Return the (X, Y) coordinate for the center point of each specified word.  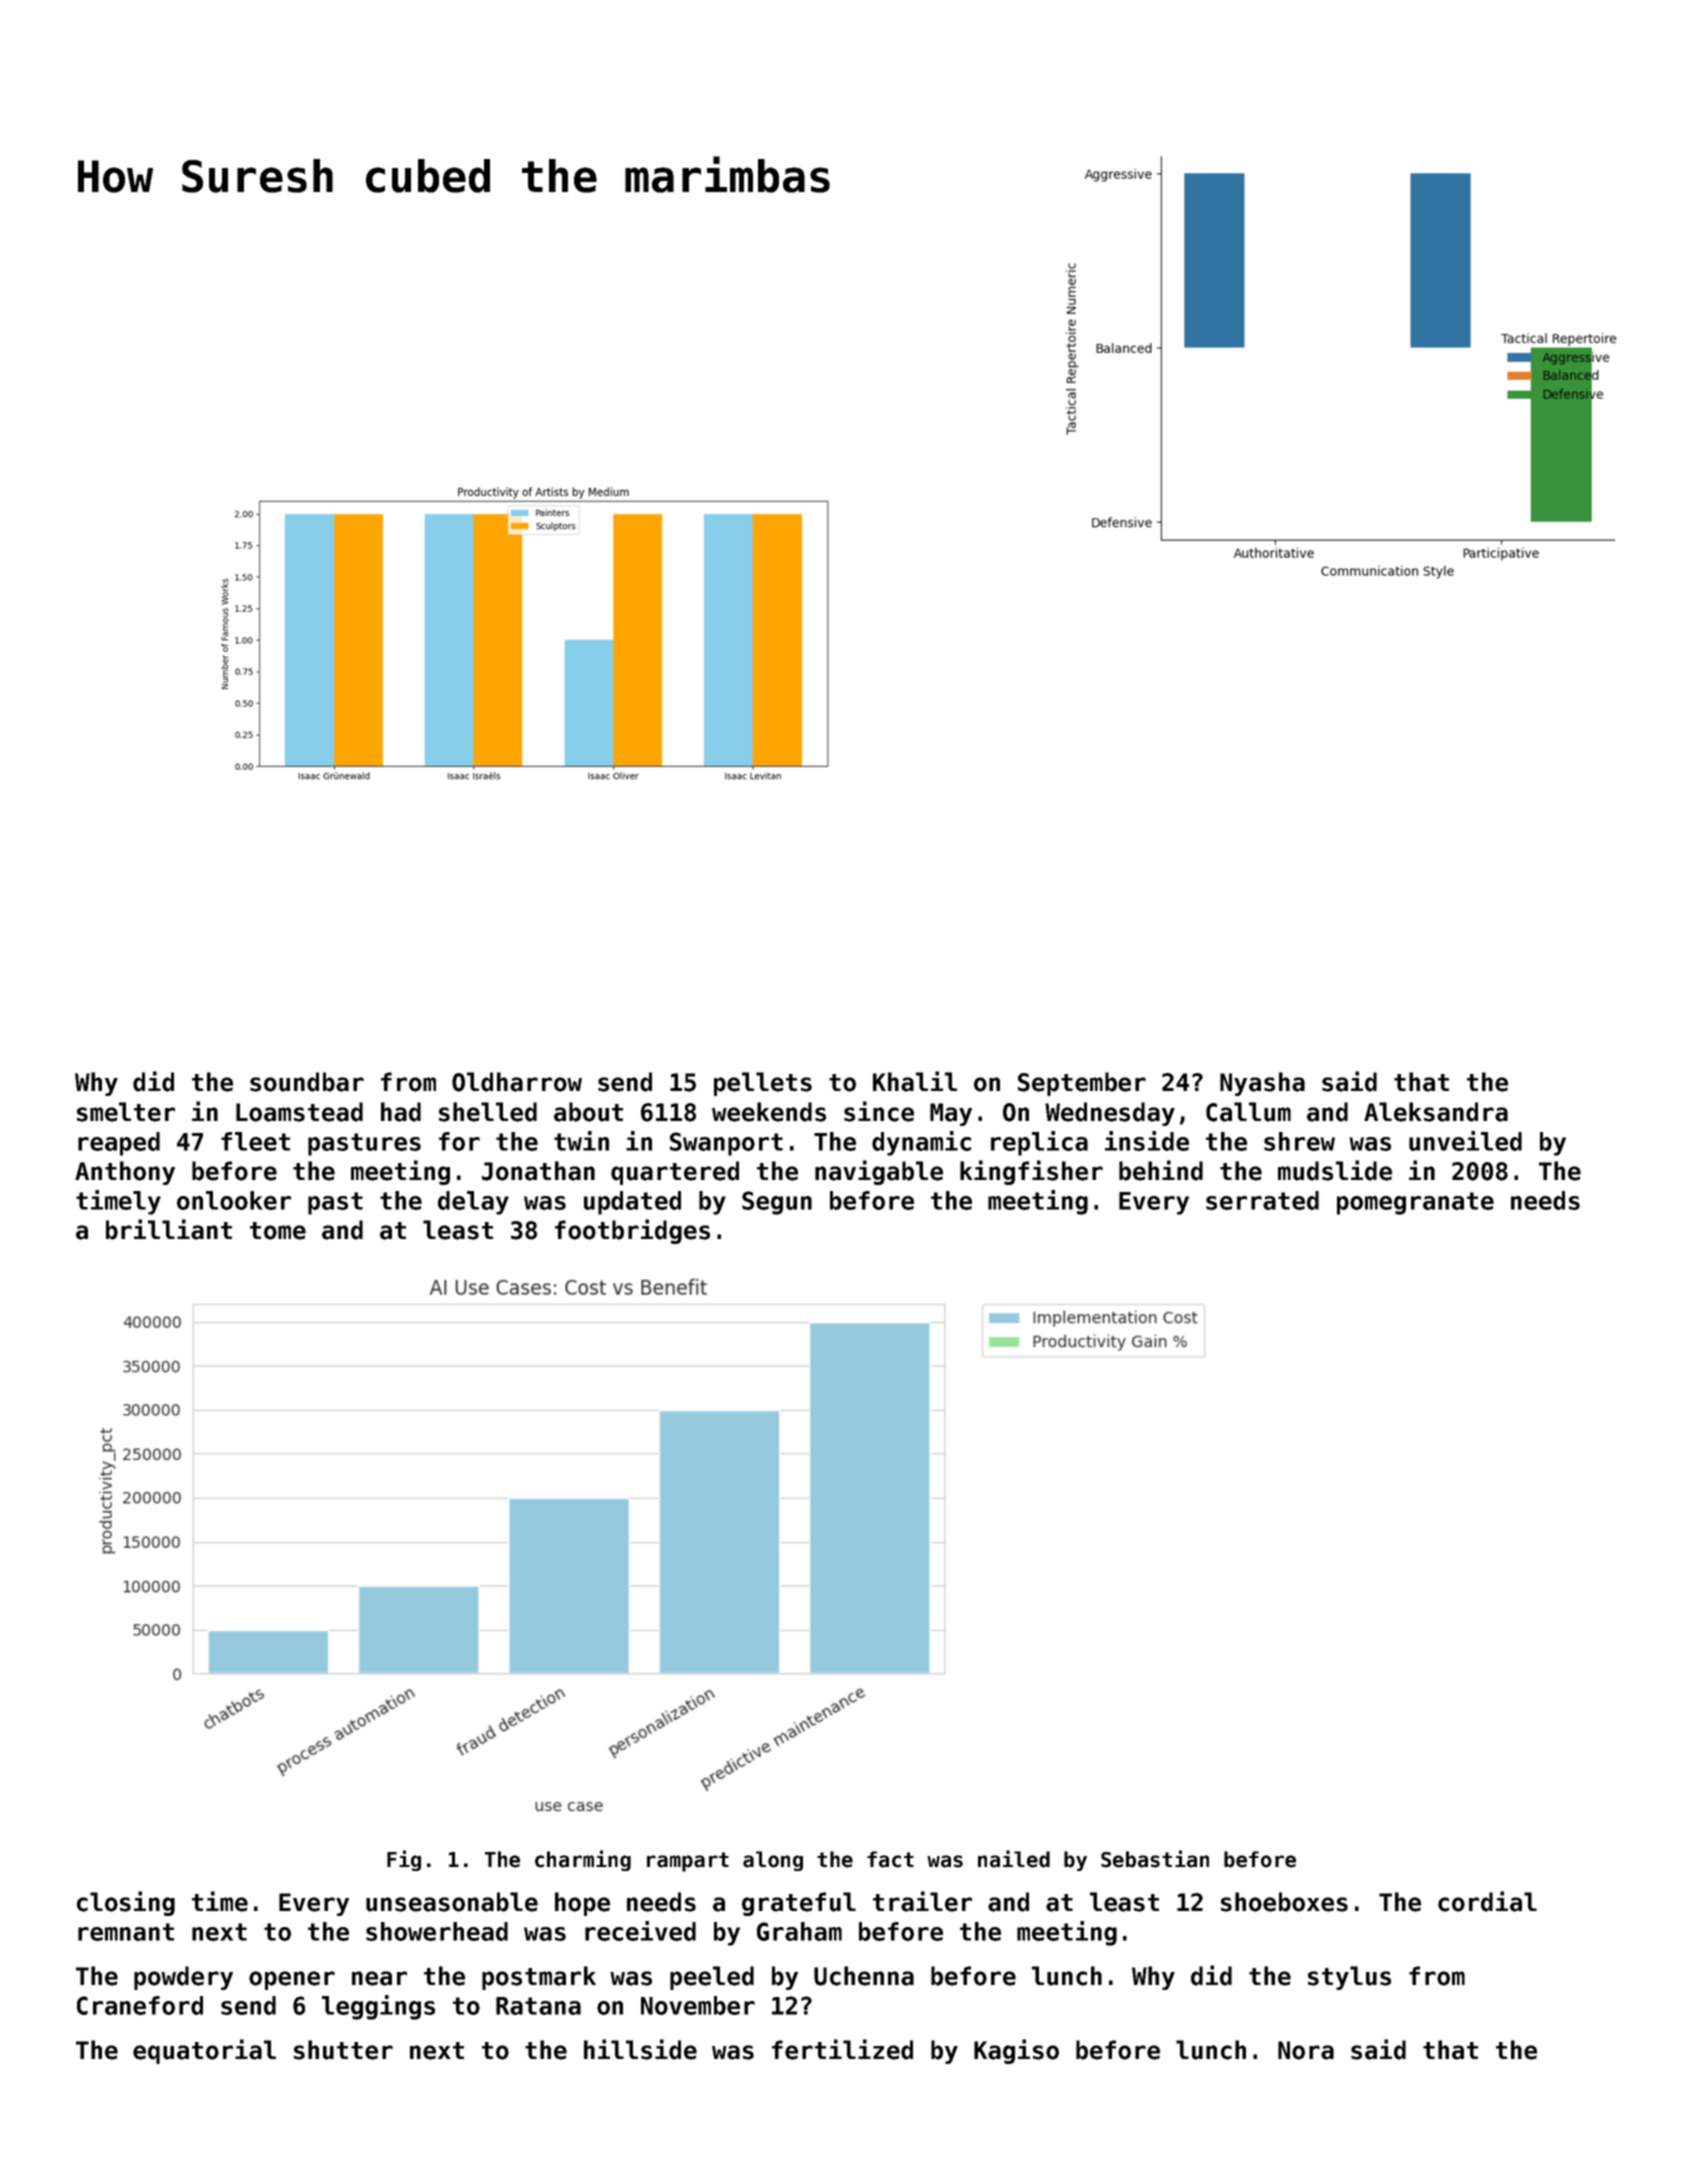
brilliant (169, 1229)
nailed (1014, 1859)
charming (583, 1860)
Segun (777, 1203)
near (379, 1978)
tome (278, 1231)
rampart (688, 1862)
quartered (675, 1173)
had (401, 1112)
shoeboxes (1284, 1902)
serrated (1262, 1200)
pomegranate (1415, 1203)
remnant (126, 1932)
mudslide (1335, 1170)
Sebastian (1155, 1859)
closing (126, 1903)
